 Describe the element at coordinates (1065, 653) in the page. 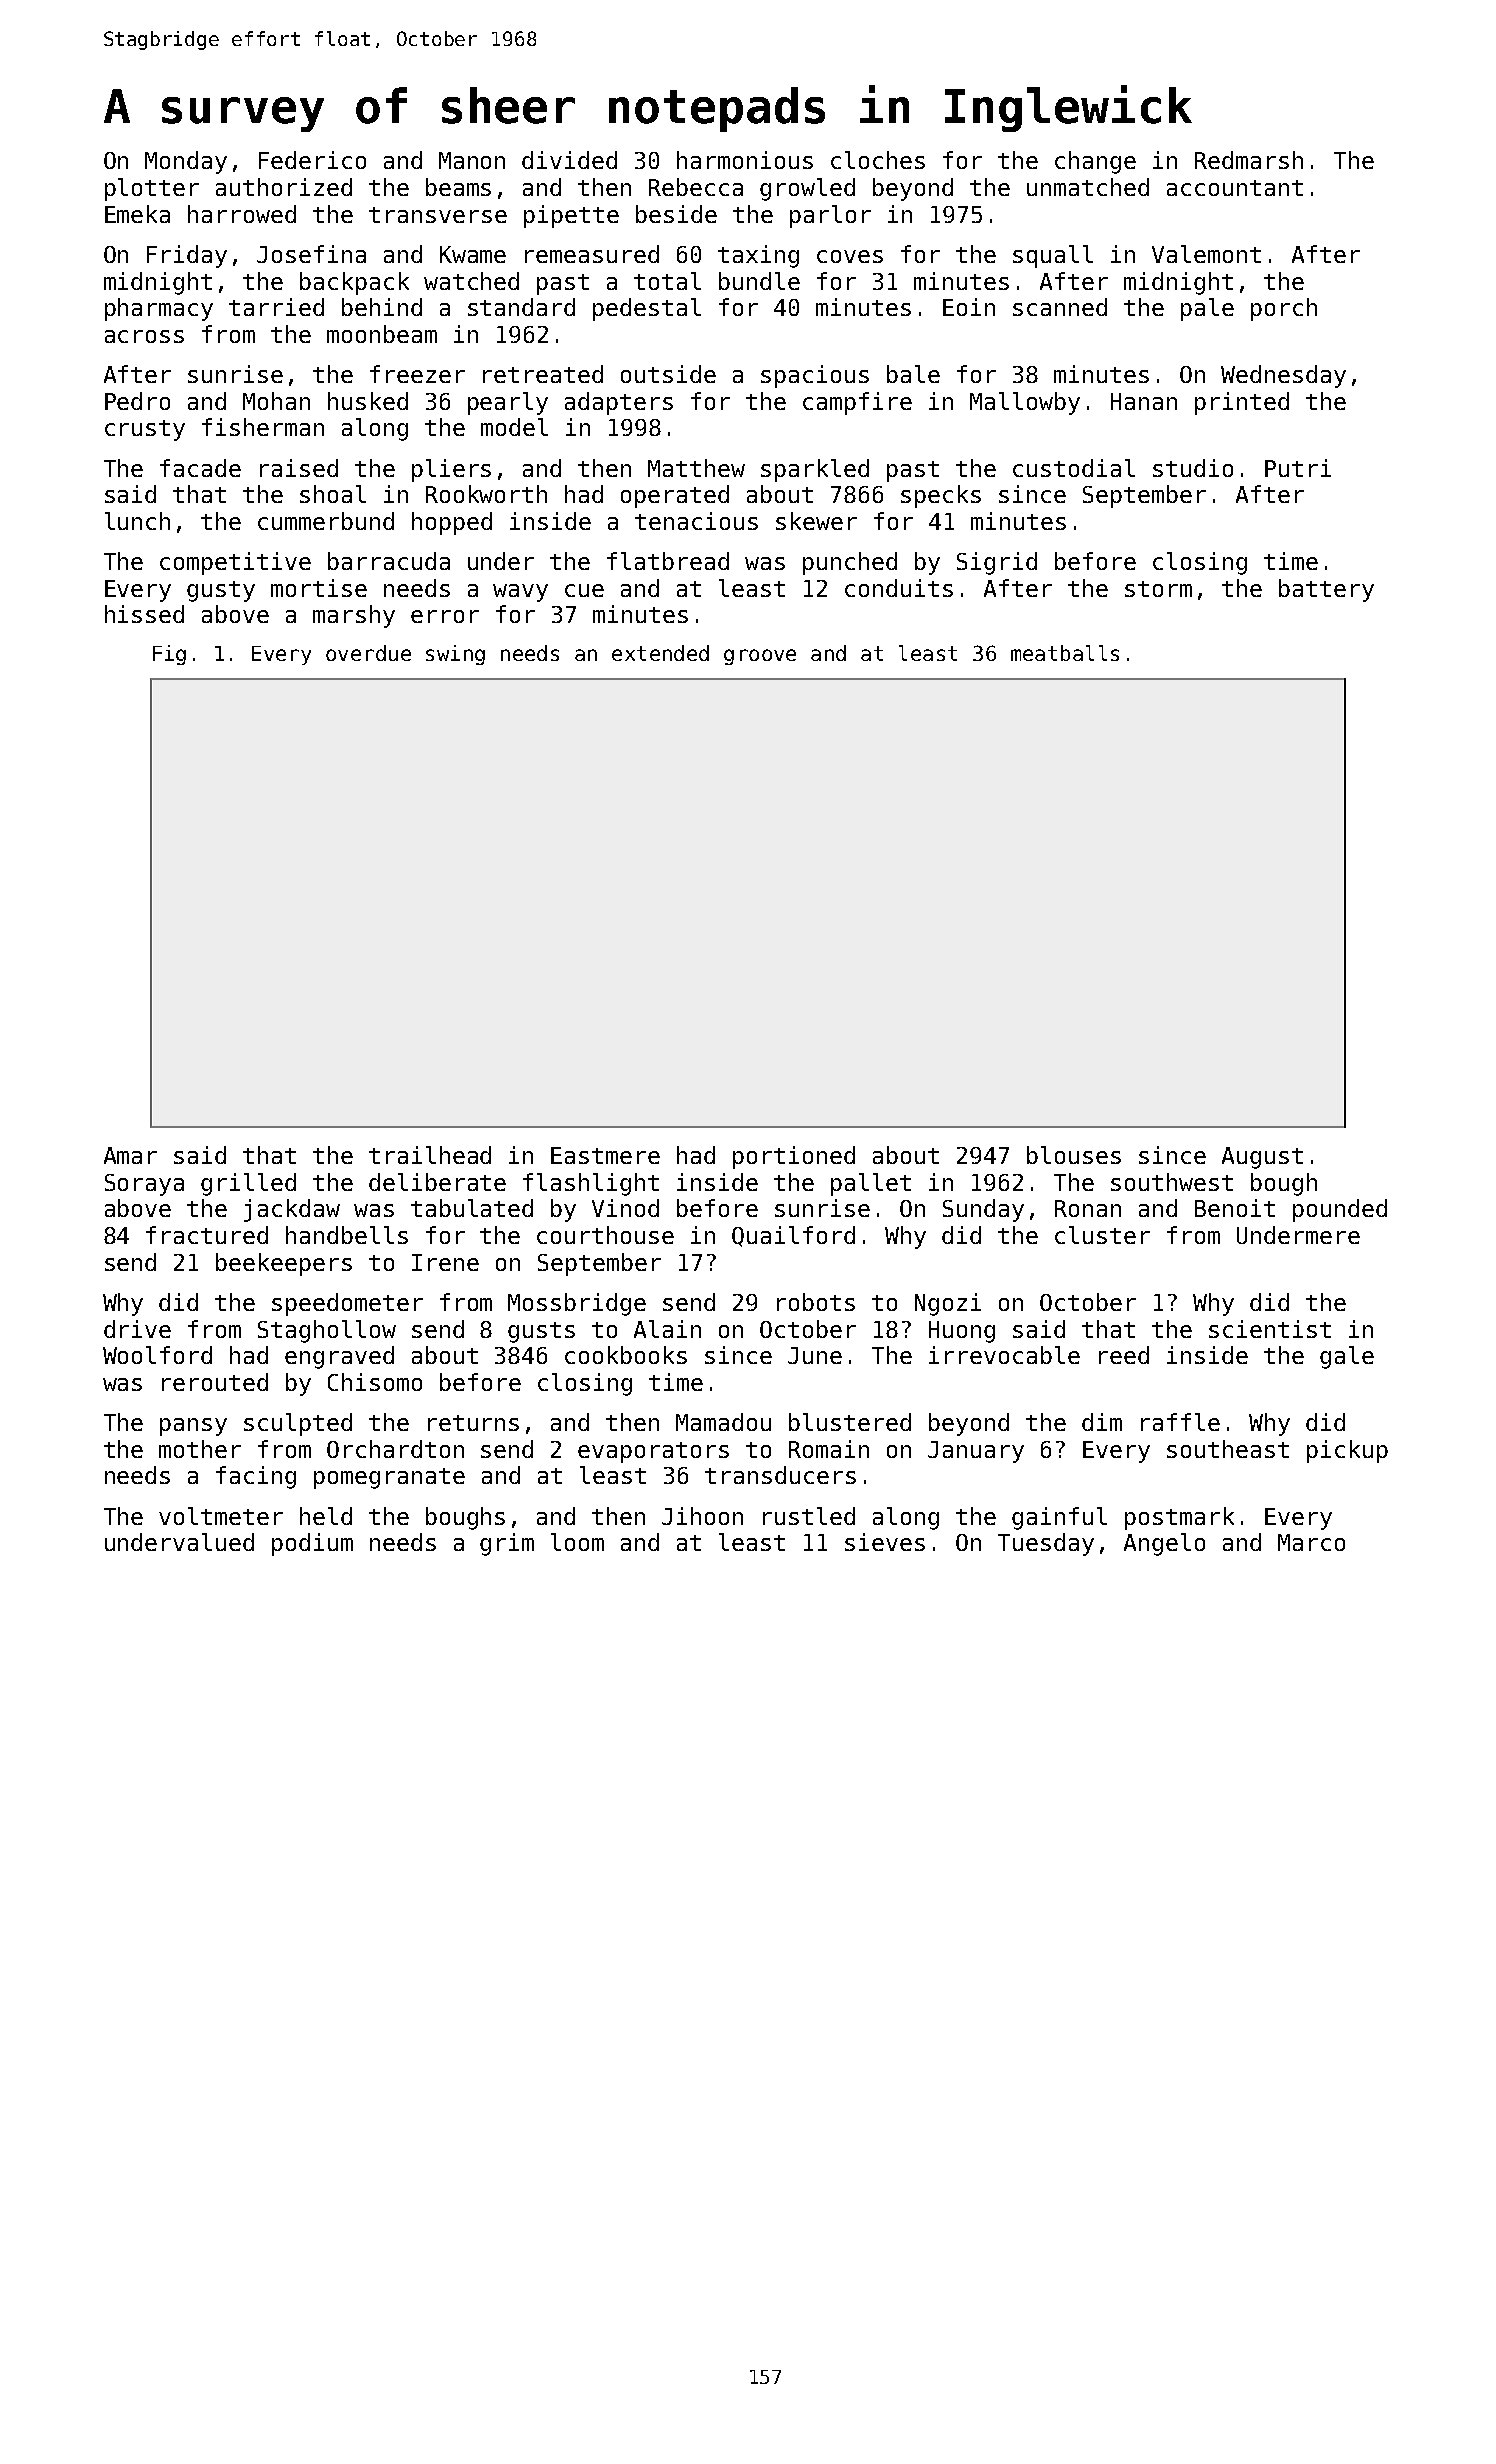

I see `meatballs` at that location.
